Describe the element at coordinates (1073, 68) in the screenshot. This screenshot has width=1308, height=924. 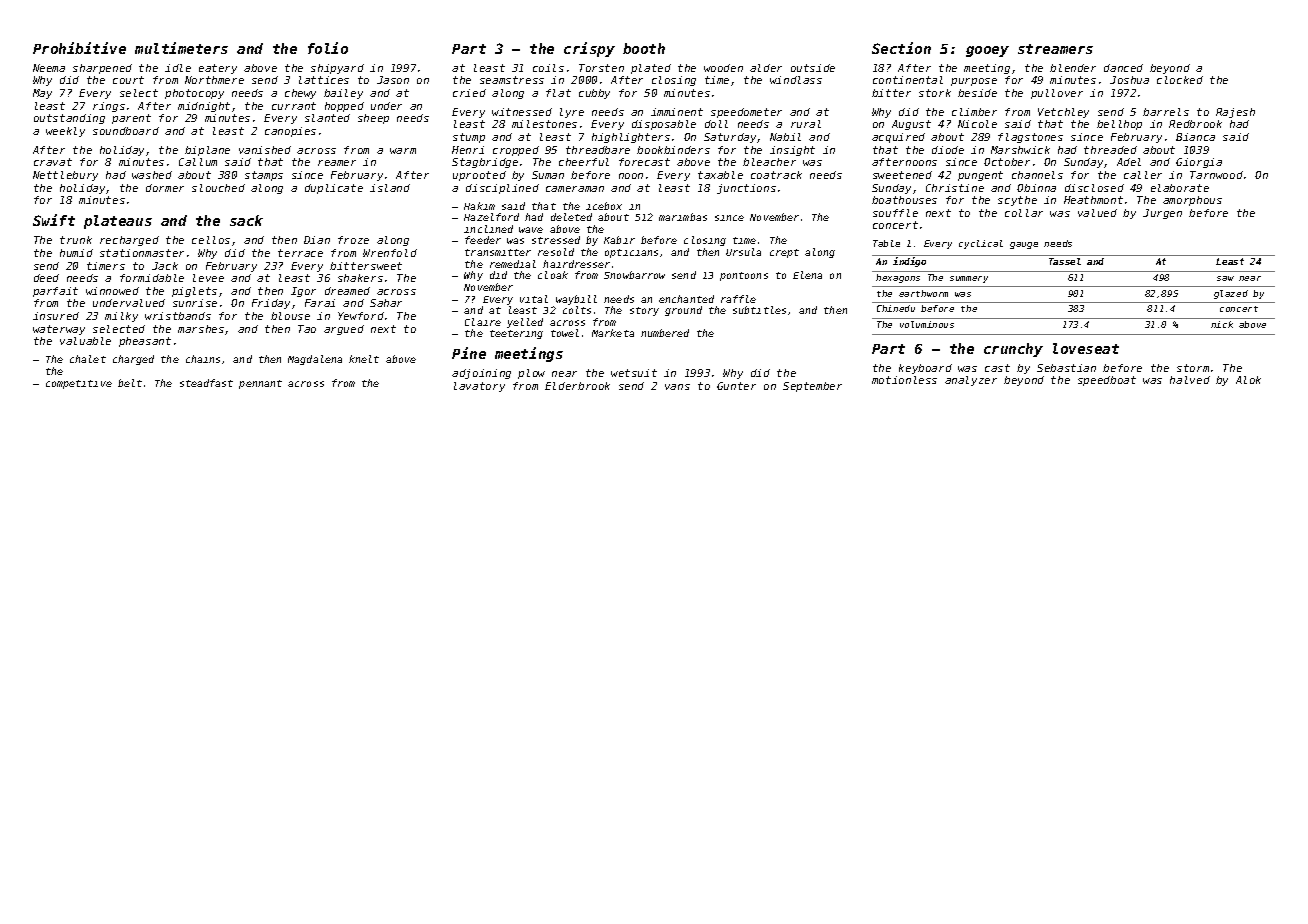
I see `blender` at that location.
